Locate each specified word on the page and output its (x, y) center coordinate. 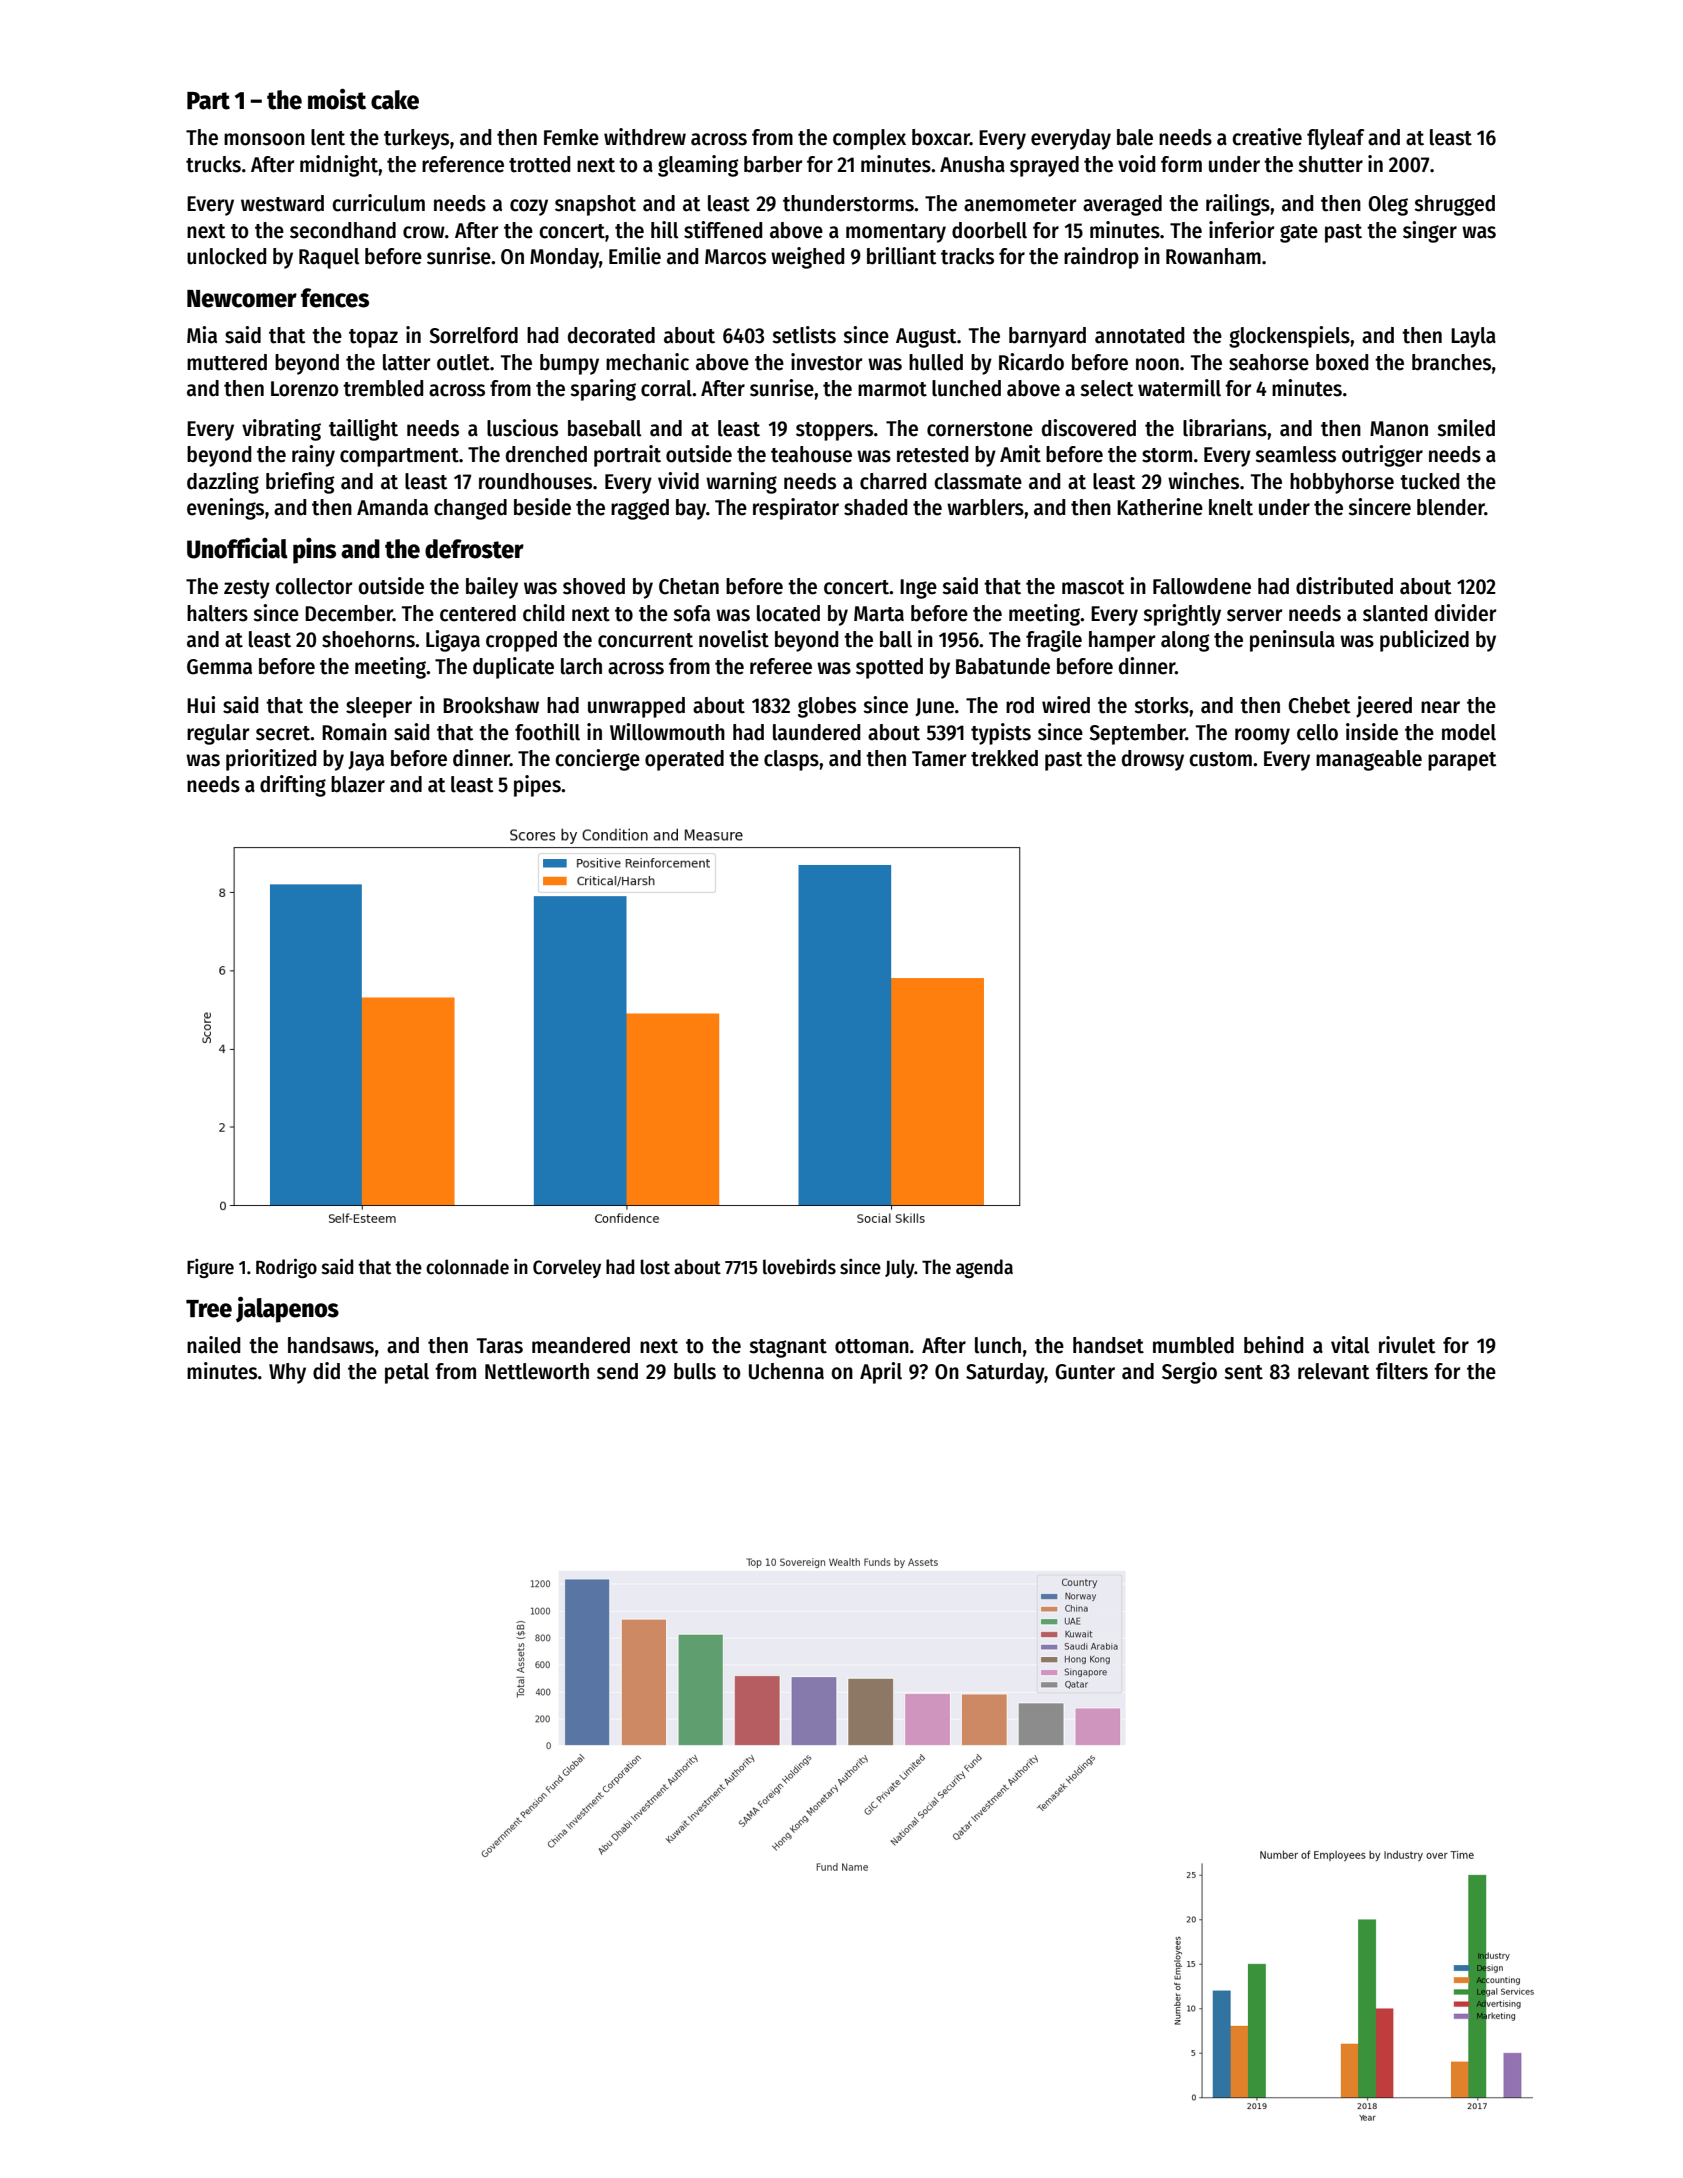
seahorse (1269, 362)
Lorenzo (304, 389)
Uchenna (786, 1371)
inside (1372, 732)
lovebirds (799, 1266)
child (543, 613)
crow (424, 232)
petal (407, 1373)
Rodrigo (286, 1268)
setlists (804, 335)
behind (1273, 1345)
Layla (1473, 337)
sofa (691, 613)
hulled (936, 362)
